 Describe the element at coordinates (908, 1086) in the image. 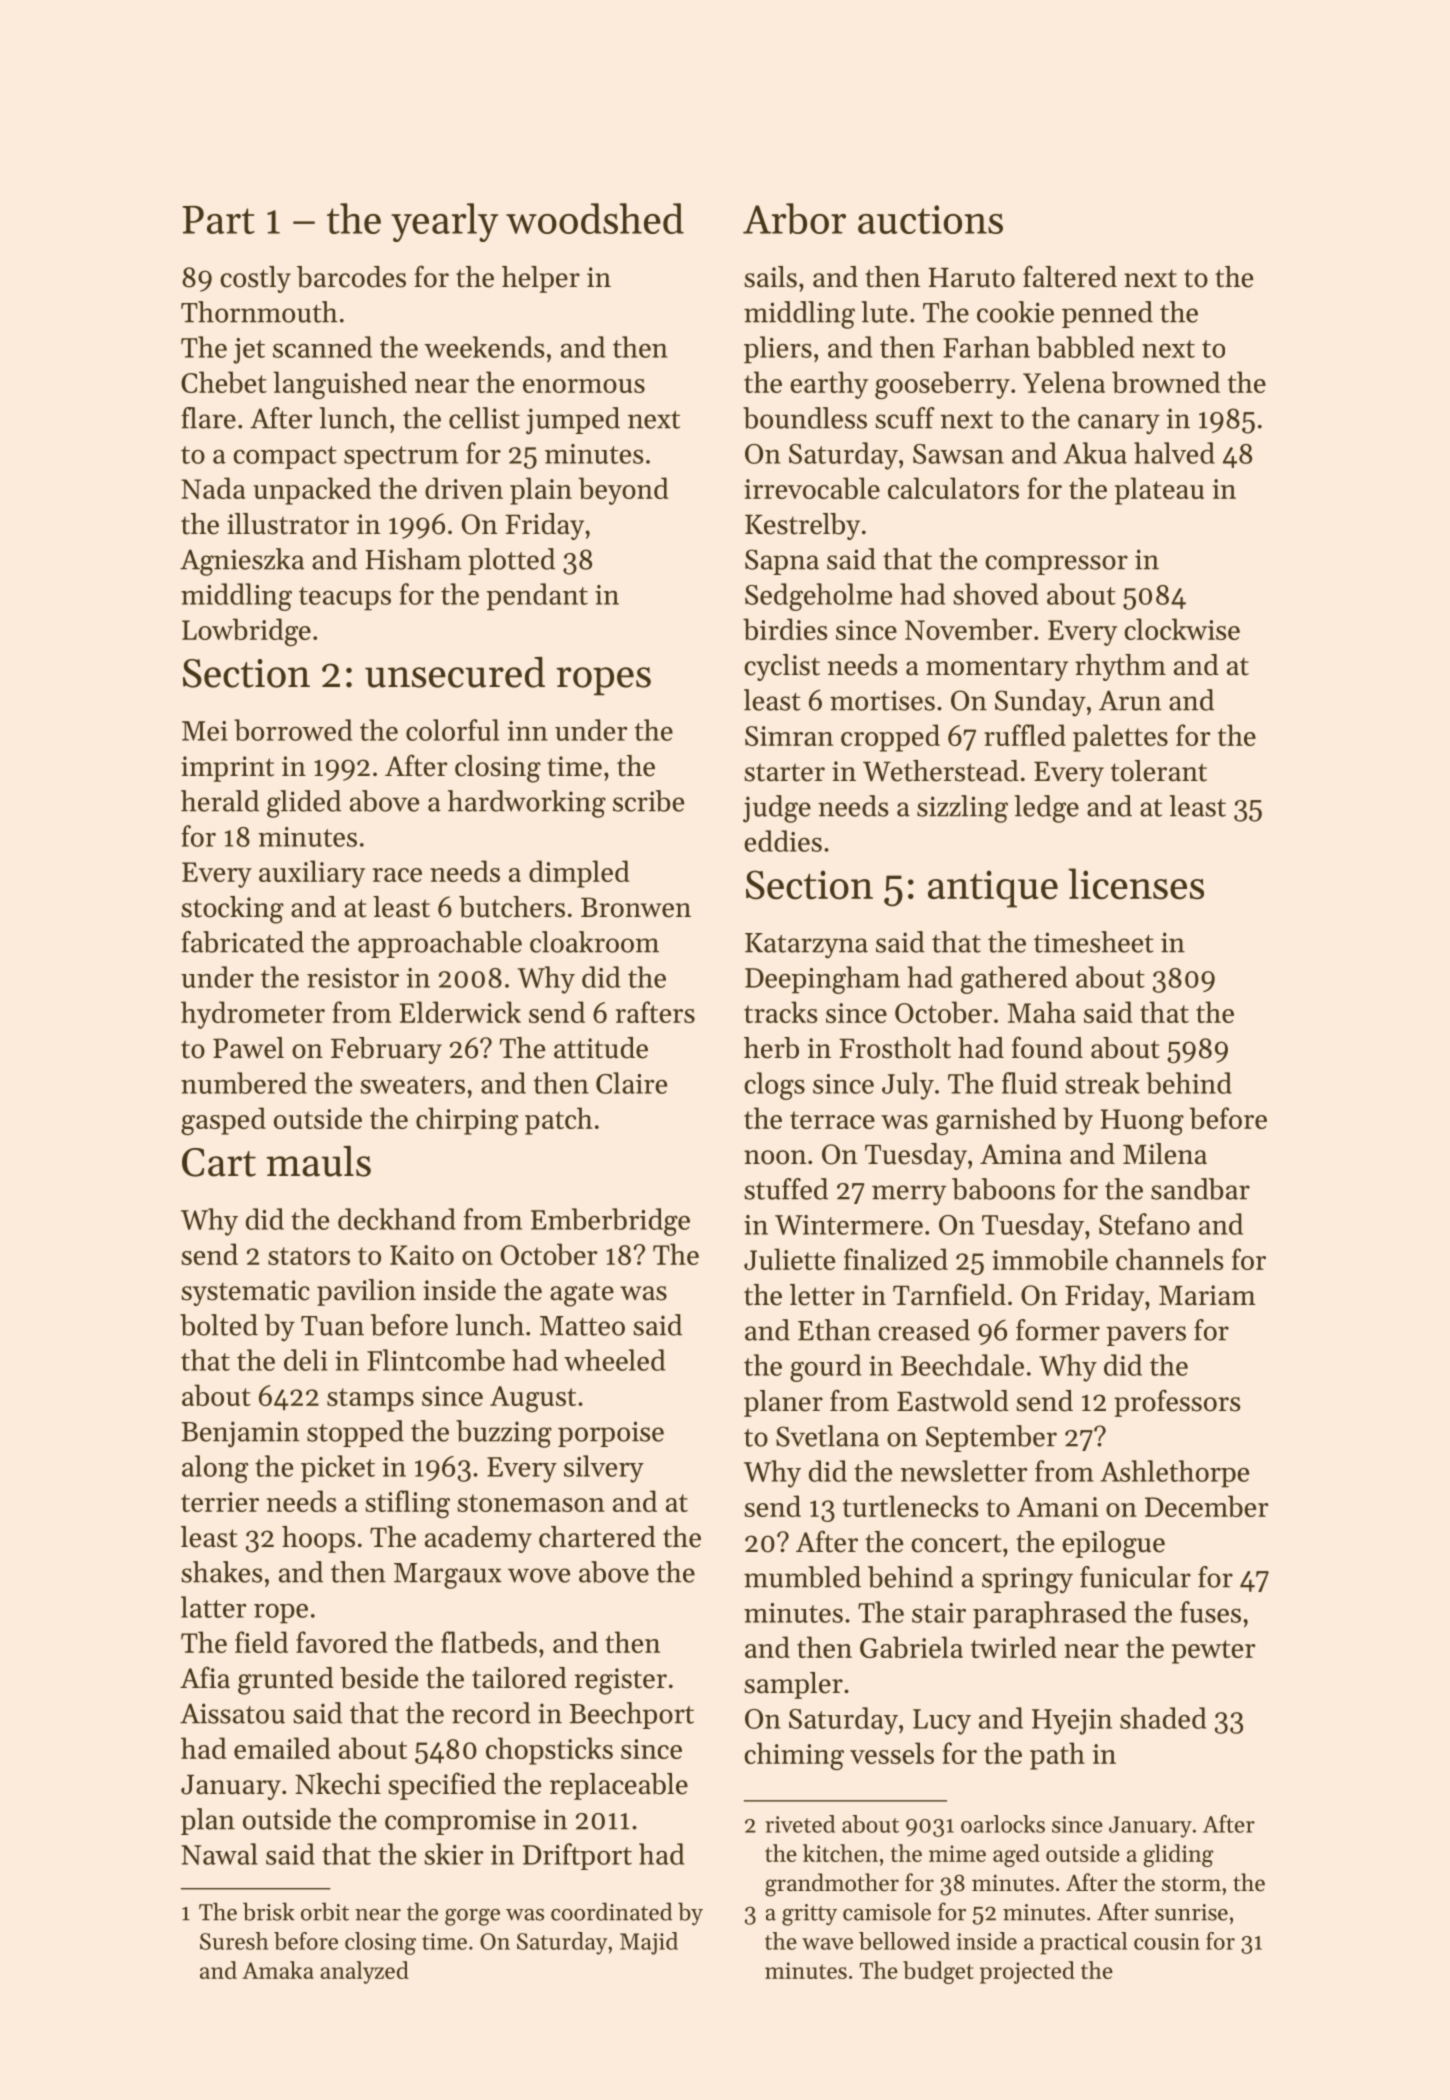

I see `July` at that location.
